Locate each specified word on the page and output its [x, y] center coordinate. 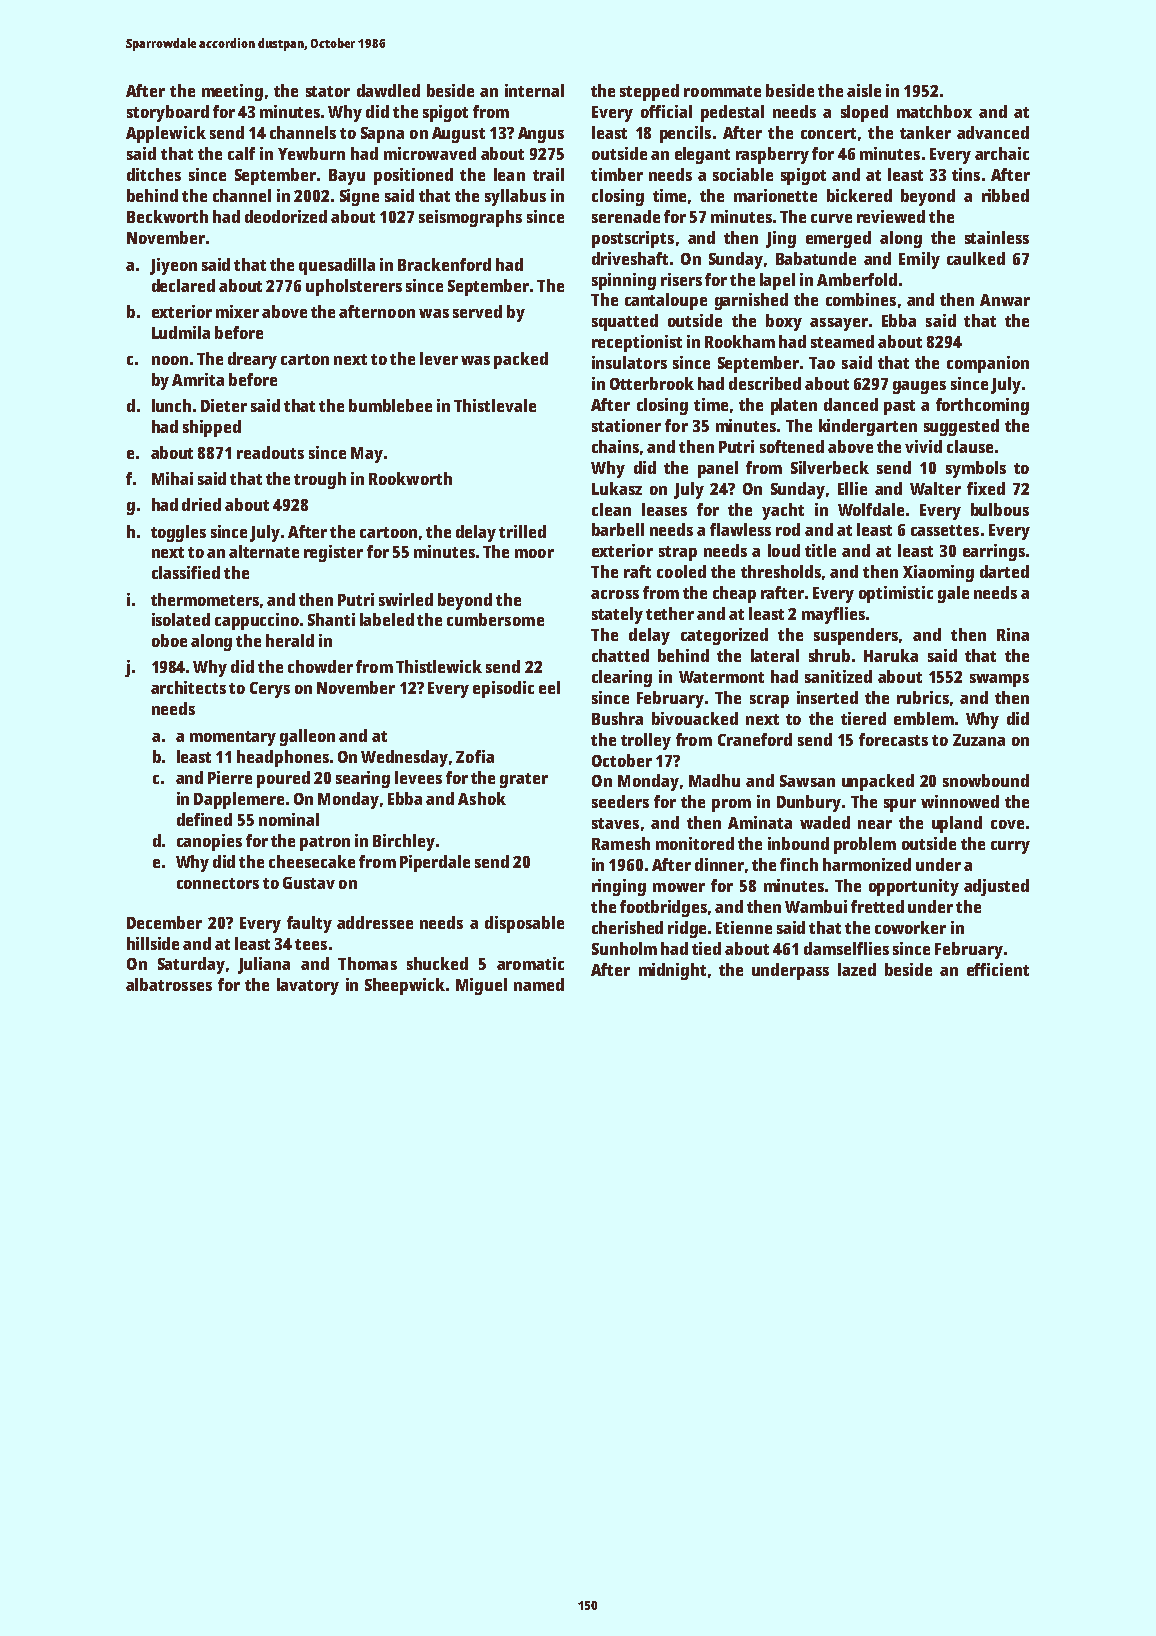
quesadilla [337, 266]
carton [305, 359]
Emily [919, 260]
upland [957, 824]
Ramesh [621, 843]
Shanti [331, 619]
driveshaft [630, 258]
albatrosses [169, 984]
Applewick [166, 134]
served [477, 311]
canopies [209, 842]
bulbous [1000, 509]
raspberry [772, 155]
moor [534, 553]
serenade [626, 216]
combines [861, 299]
